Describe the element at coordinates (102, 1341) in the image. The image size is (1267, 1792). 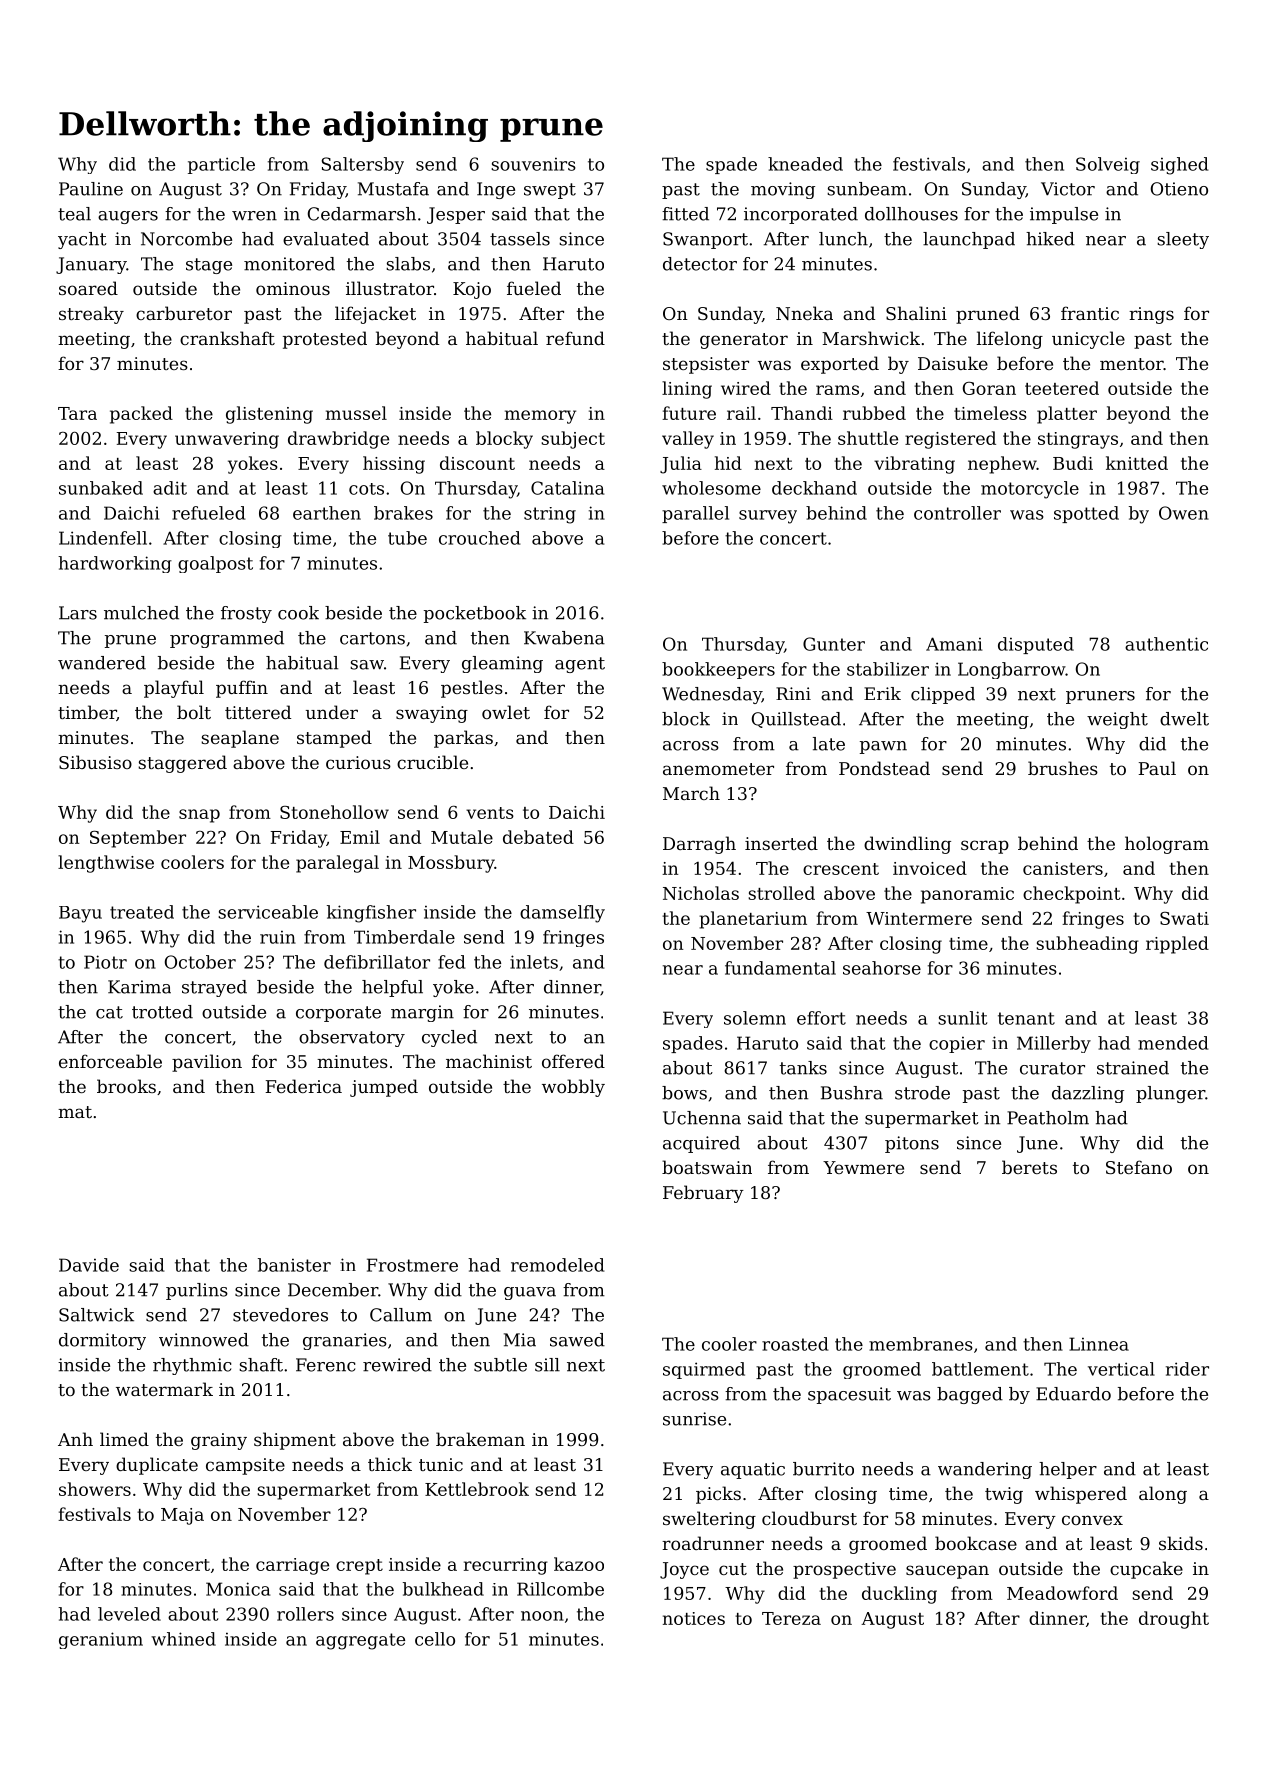
I see `dormitory` at that location.
